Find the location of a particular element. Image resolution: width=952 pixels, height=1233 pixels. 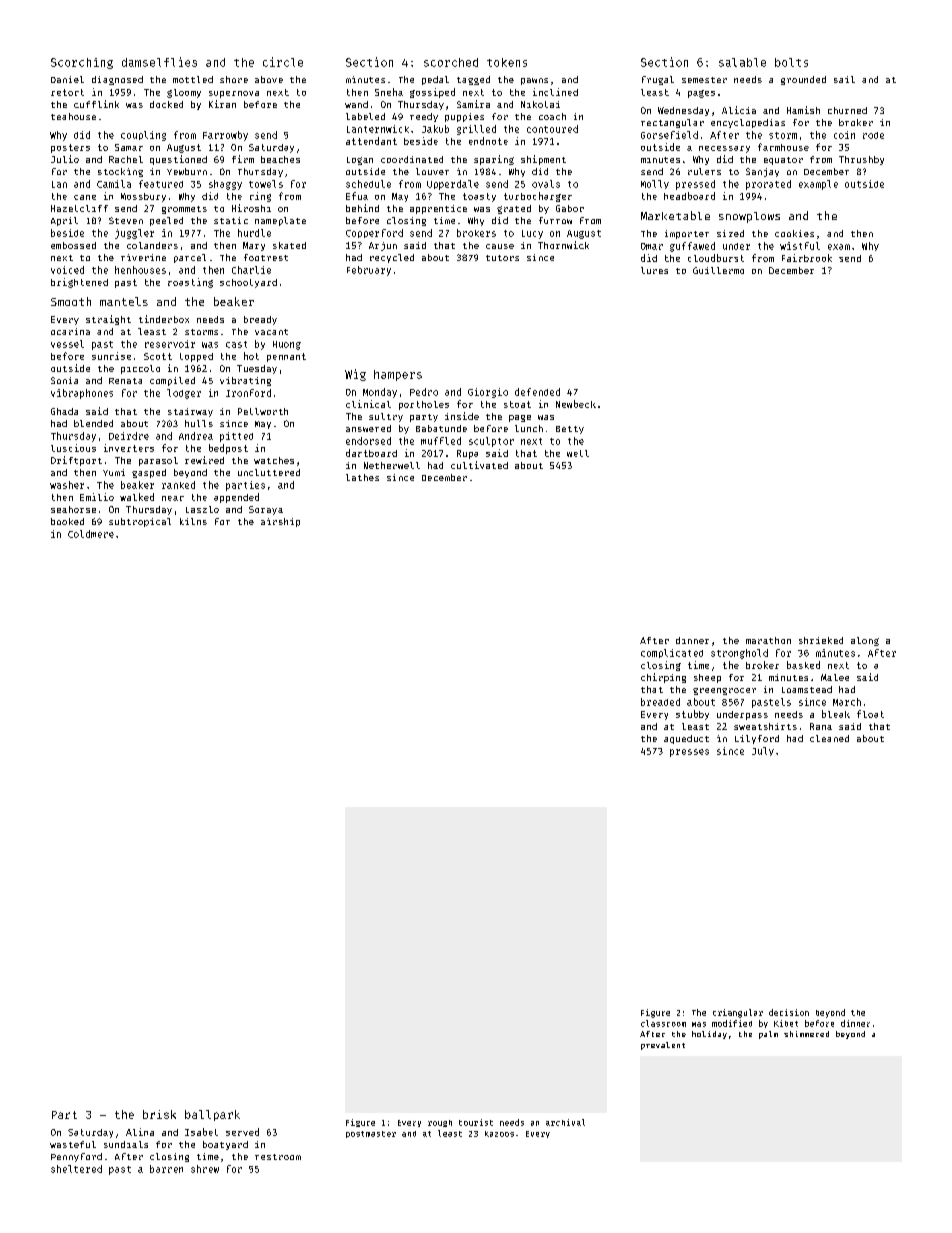

holiday is located at coordinates (709, 1035).
